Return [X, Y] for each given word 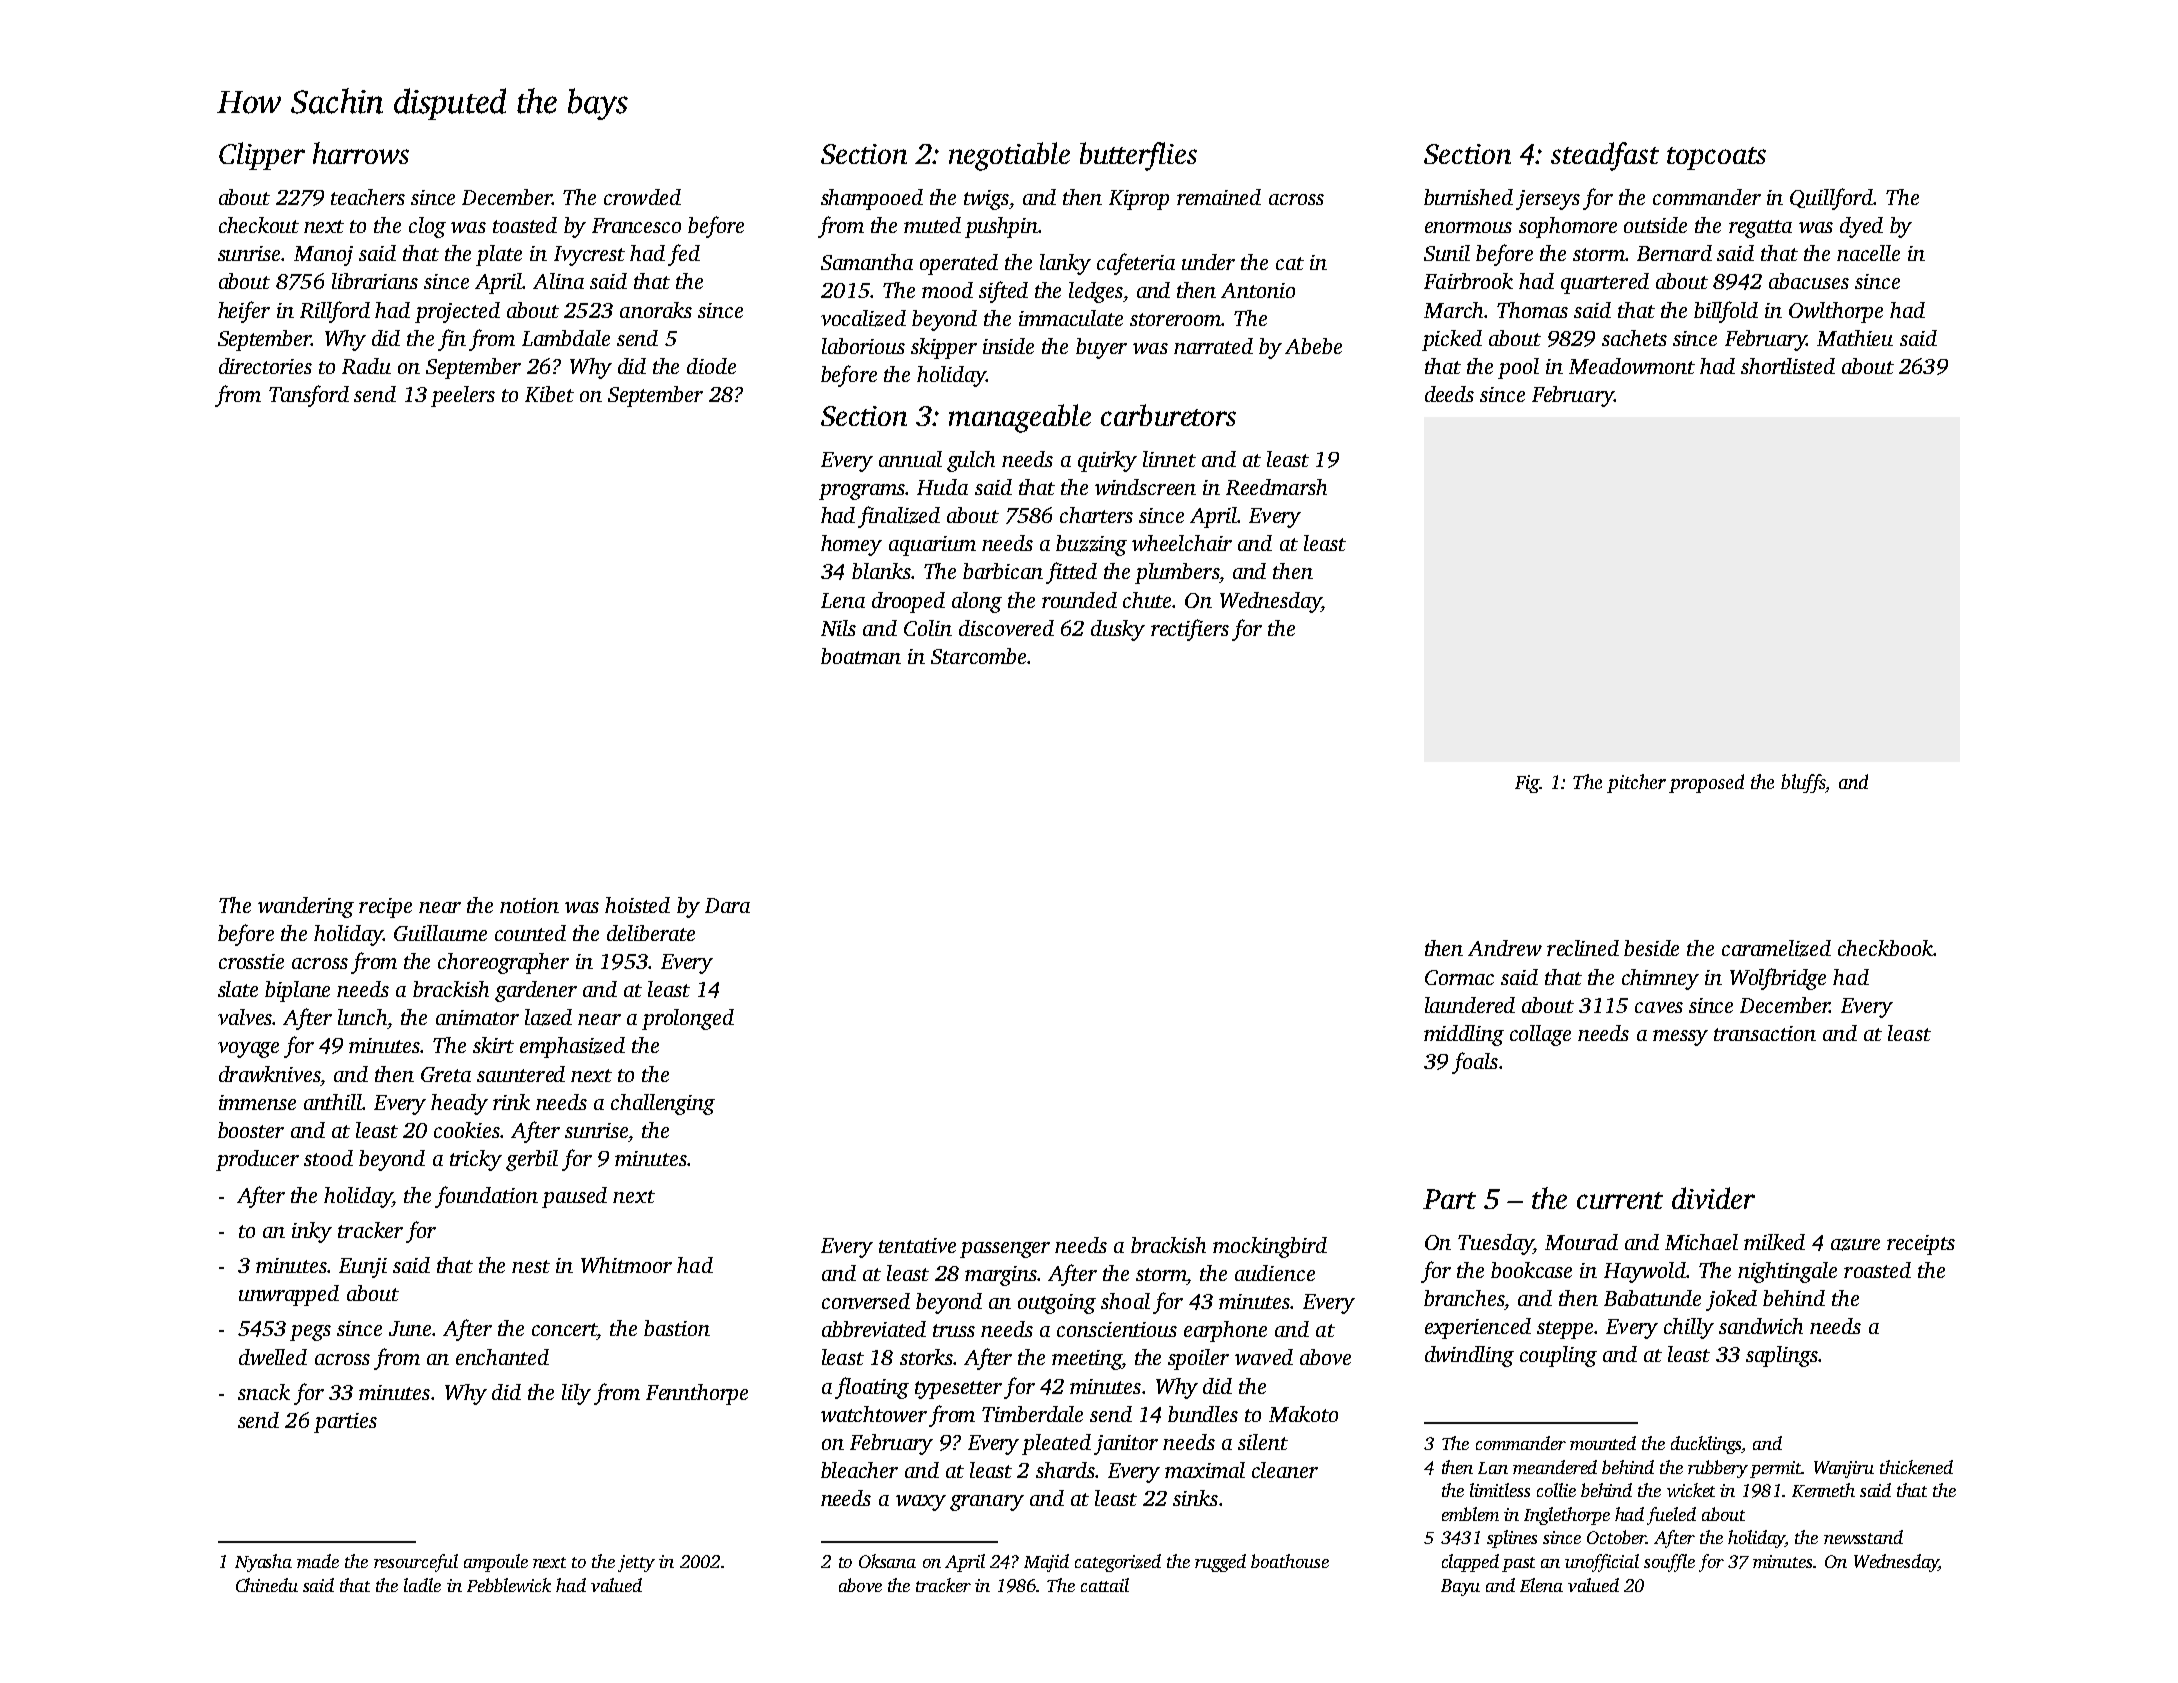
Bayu [1460, 1587]
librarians [375, 281]
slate [238, 989]
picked [1452, 340]
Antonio [1258, 290]
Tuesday [1495, 1244]
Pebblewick [509, 1585]
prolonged [688, 1019]
